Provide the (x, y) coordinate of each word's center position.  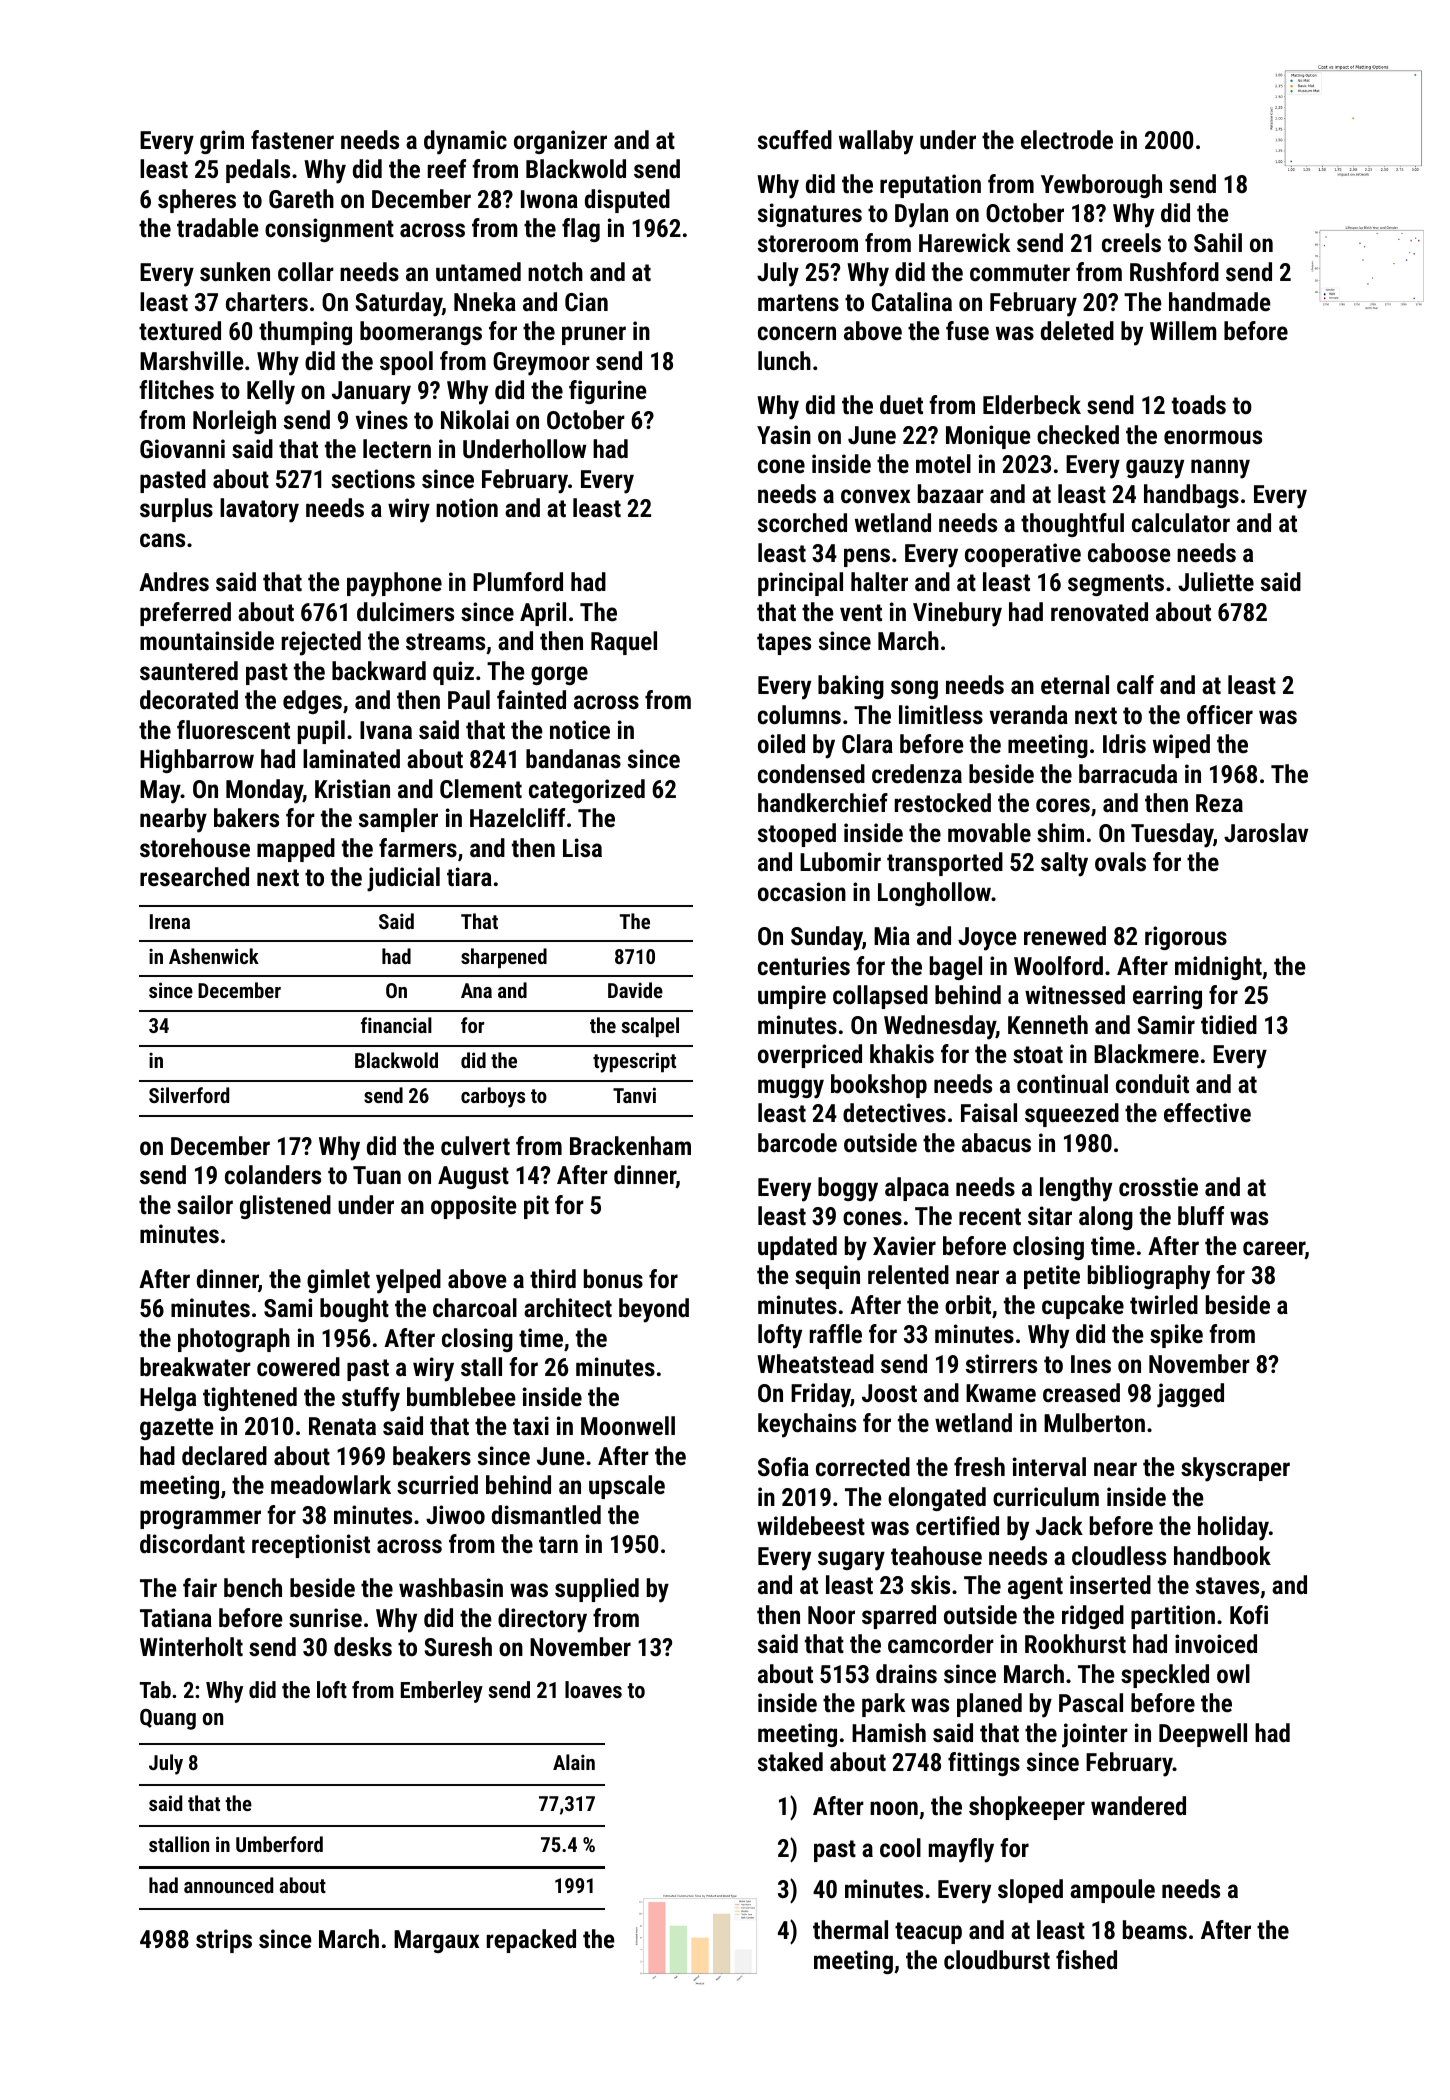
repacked (531, 1941)
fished (1086, 1959)
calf (1135, 684)
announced (228, 1885)
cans (162, 540)
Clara (867, 743)
